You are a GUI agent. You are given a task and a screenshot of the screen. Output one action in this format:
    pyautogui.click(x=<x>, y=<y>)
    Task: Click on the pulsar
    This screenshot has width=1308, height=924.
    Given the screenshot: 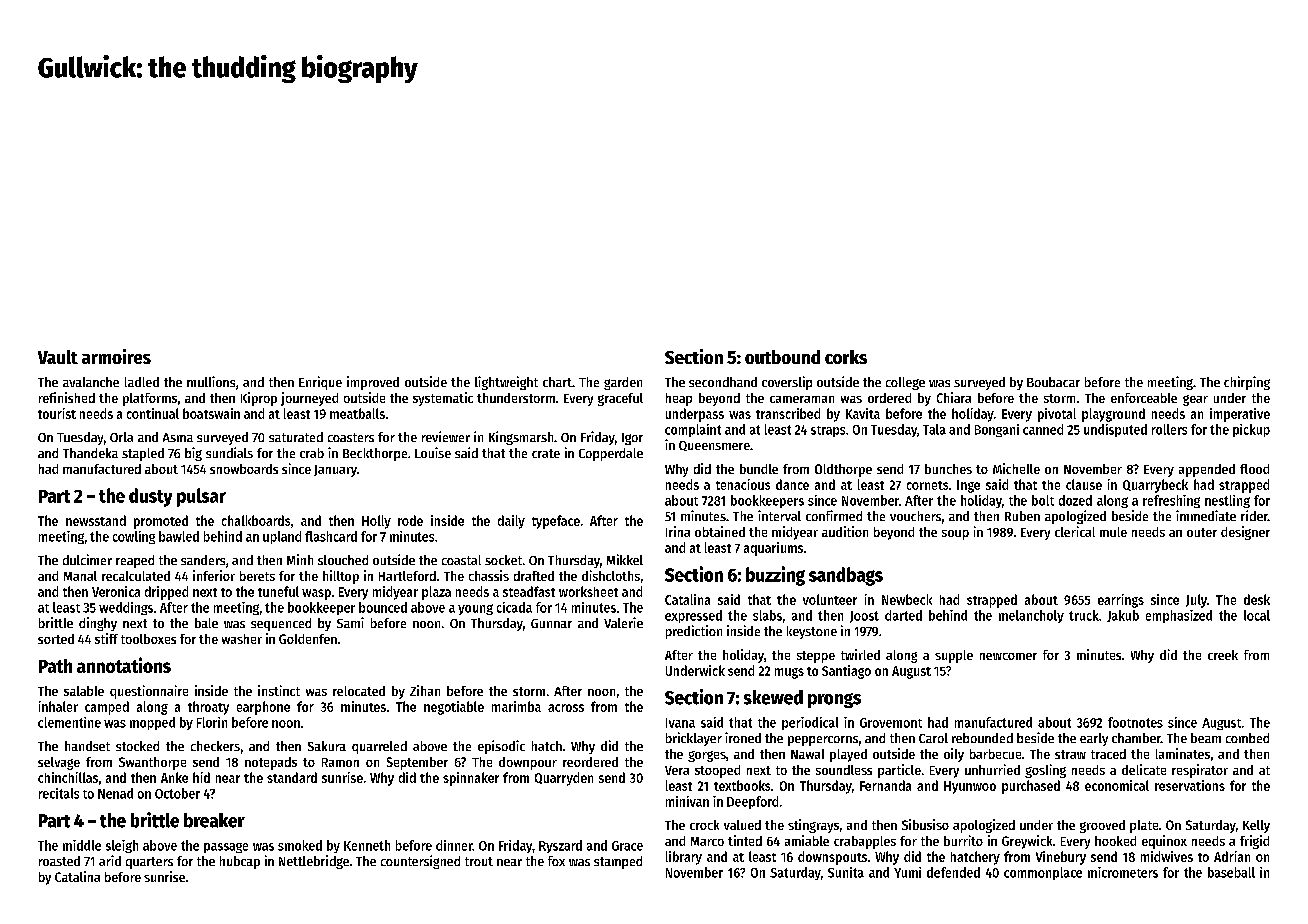 What is the action you would take?
    pyautogui.click(x=201, y=497)
